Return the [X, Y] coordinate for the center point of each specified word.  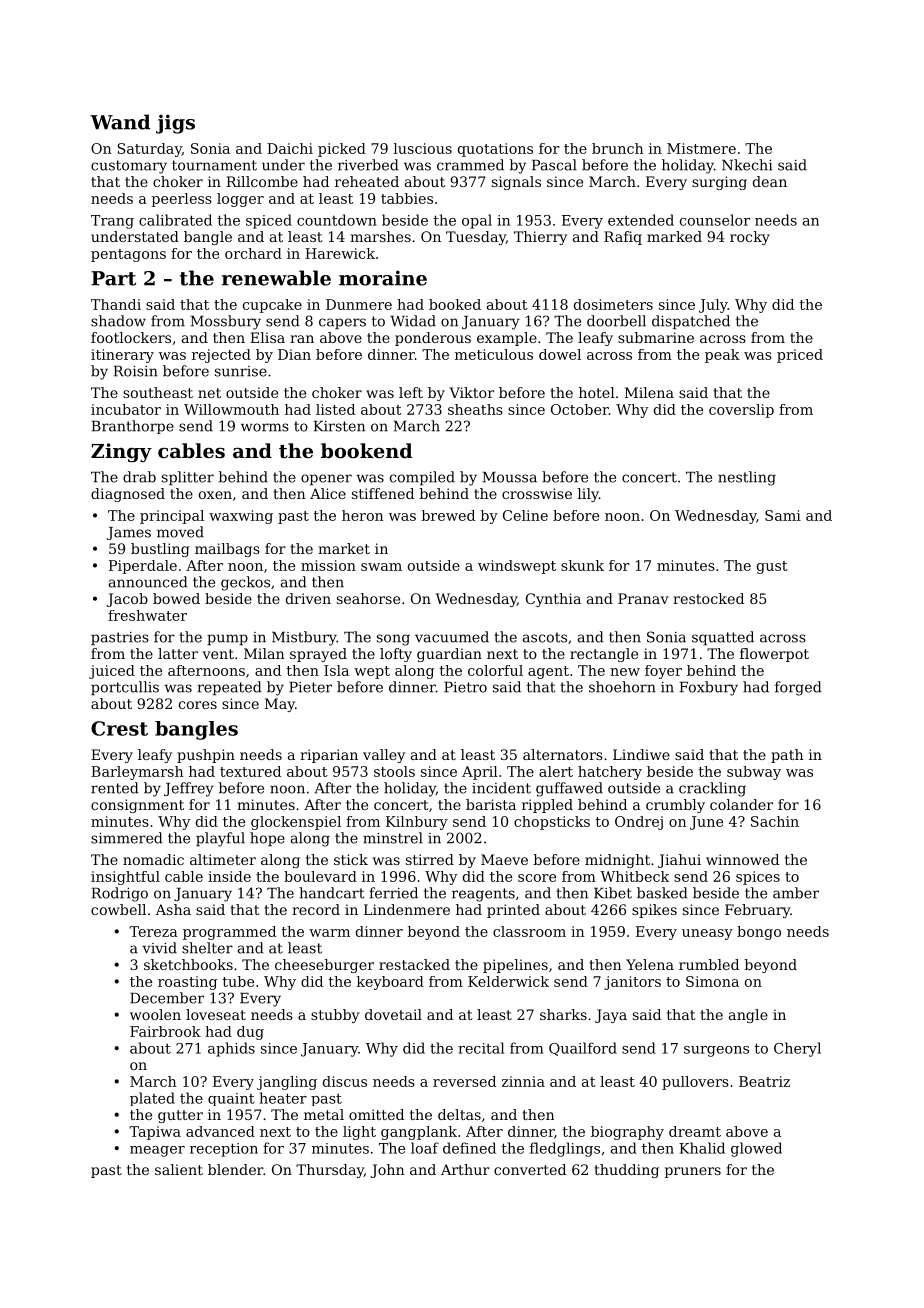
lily [588, 495]
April [480, 773]
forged [798, 688]
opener [326, 479]
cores [198, 705]
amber [796, 893]
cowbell [118, 909]
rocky [750, 238]
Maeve [504, 859]
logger [240, 200]
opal [477, 221]
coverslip [741, 411]
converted [530, 1169]
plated [152, 1099]
